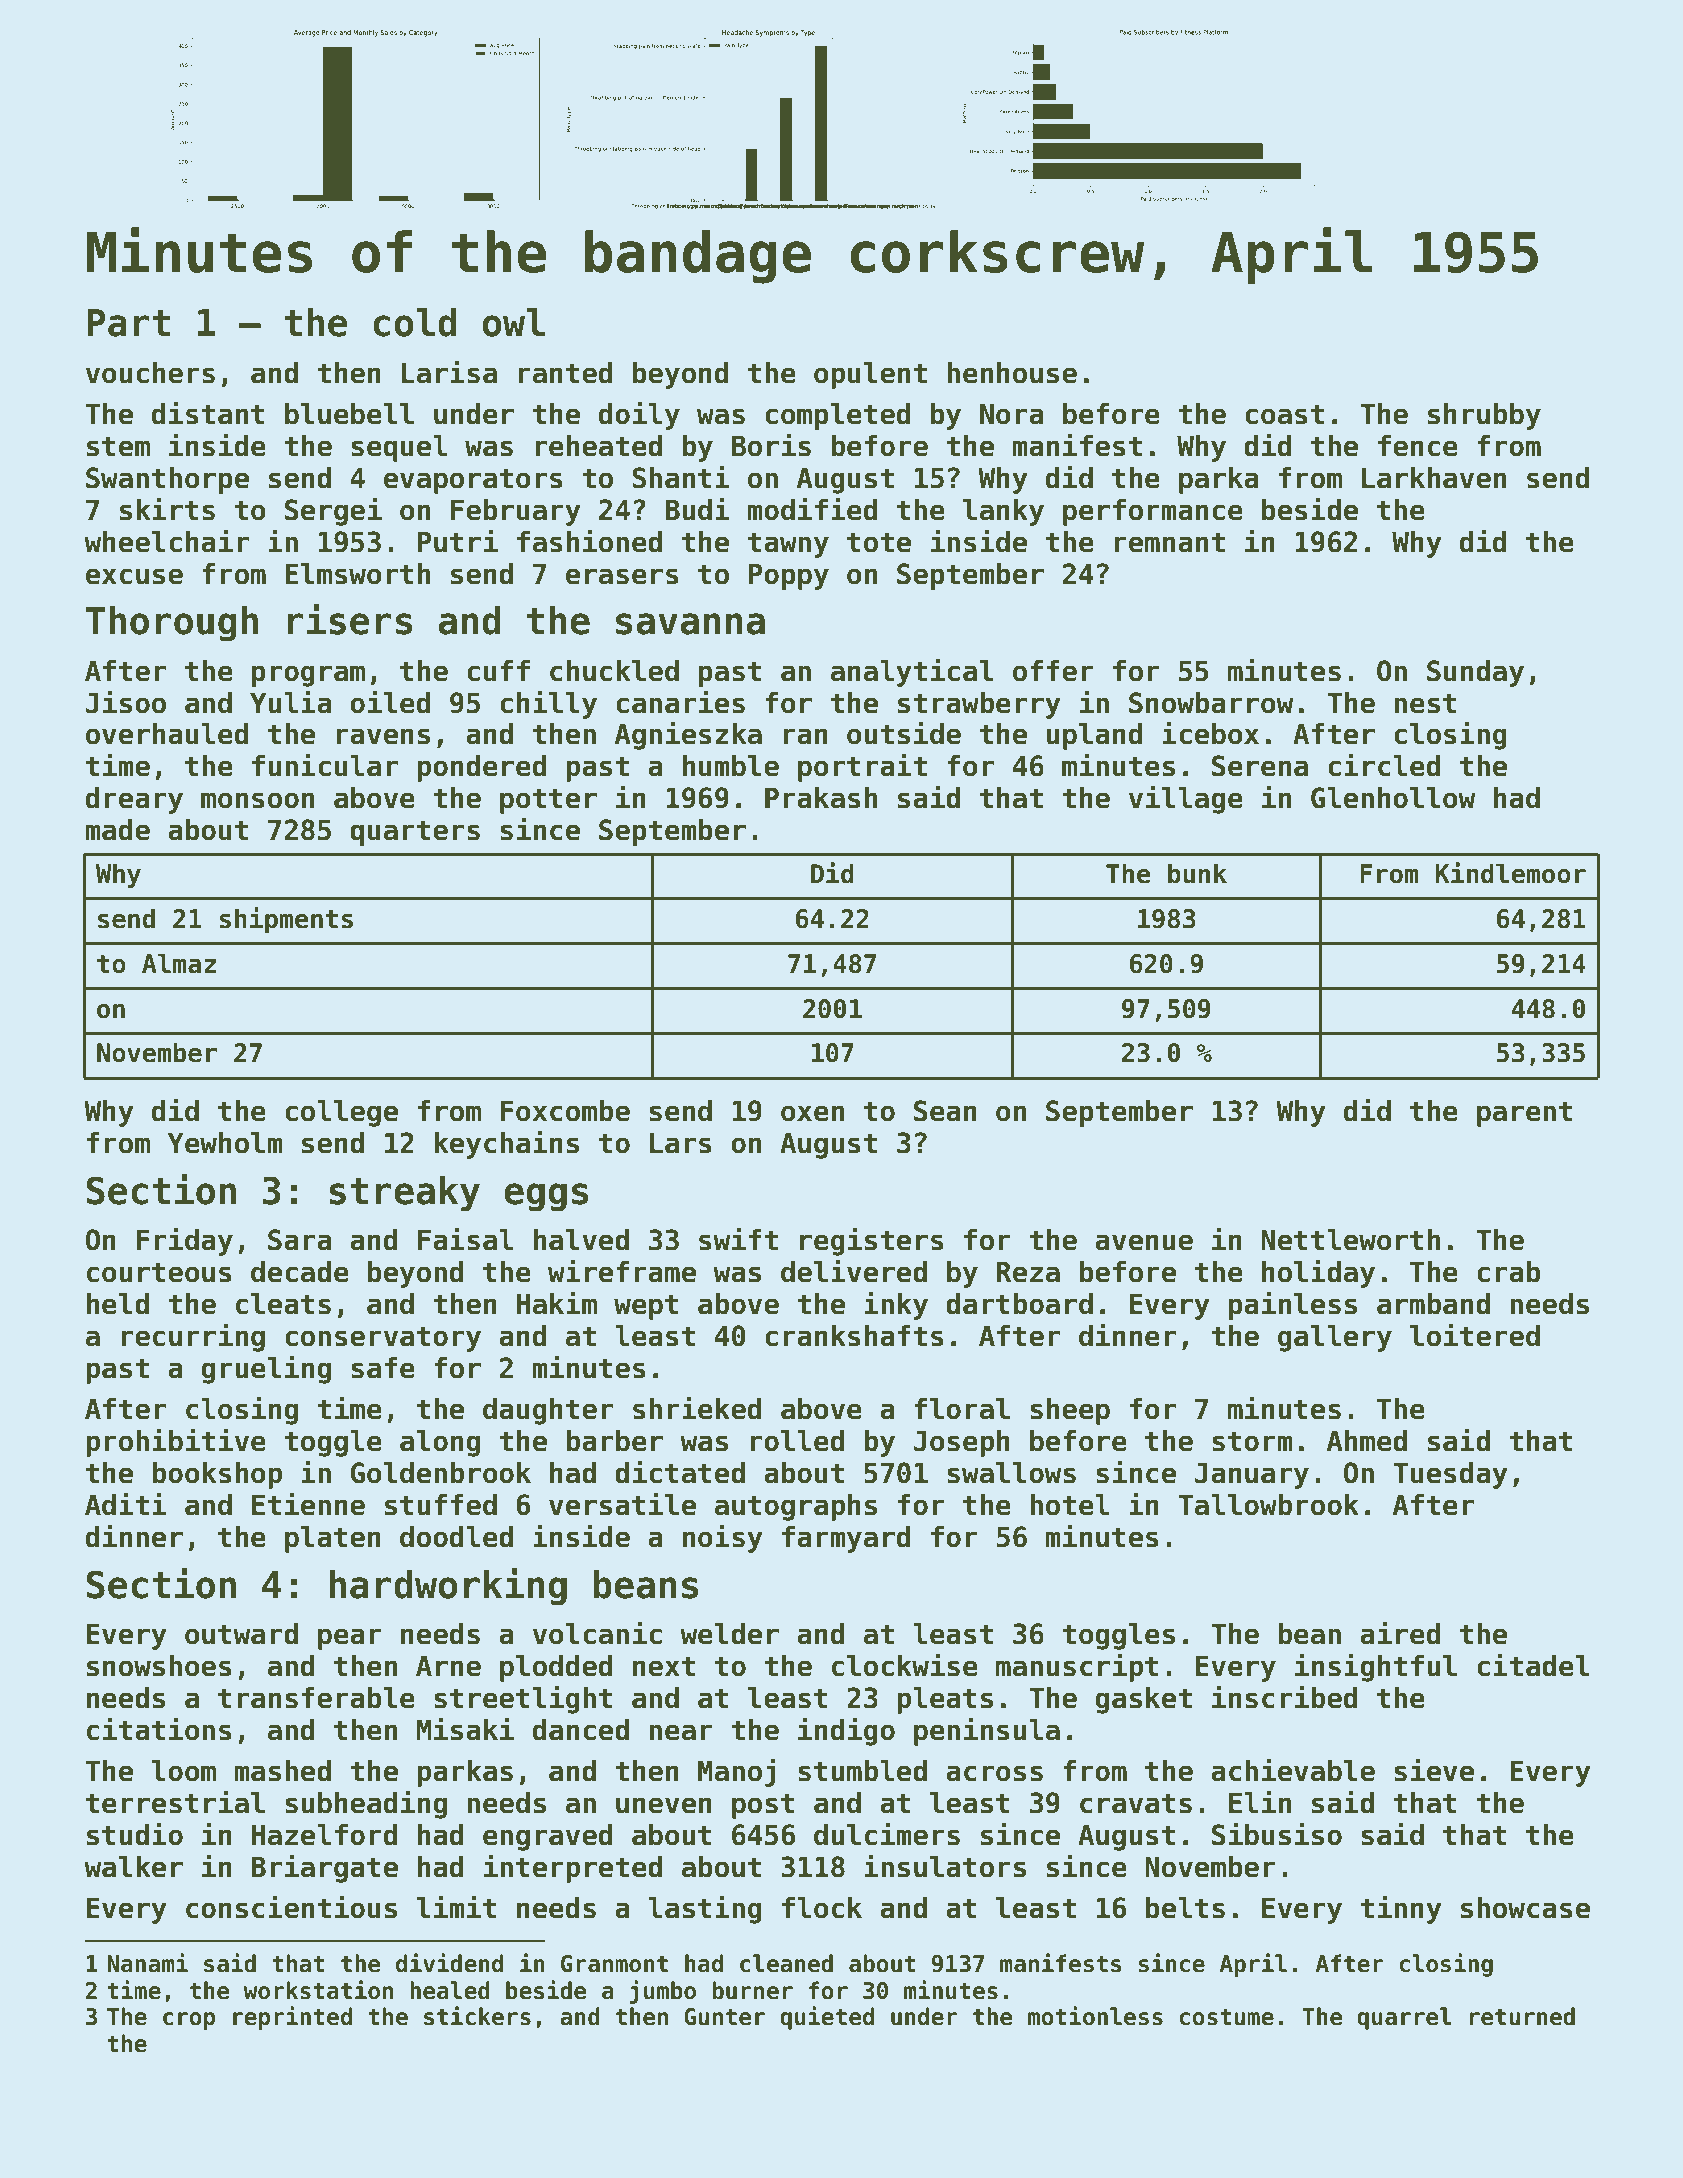 The image size is (1683, 2178). Describe the element at coordinates (870, 375) in the screenshot. I see `opulent` at that location.
